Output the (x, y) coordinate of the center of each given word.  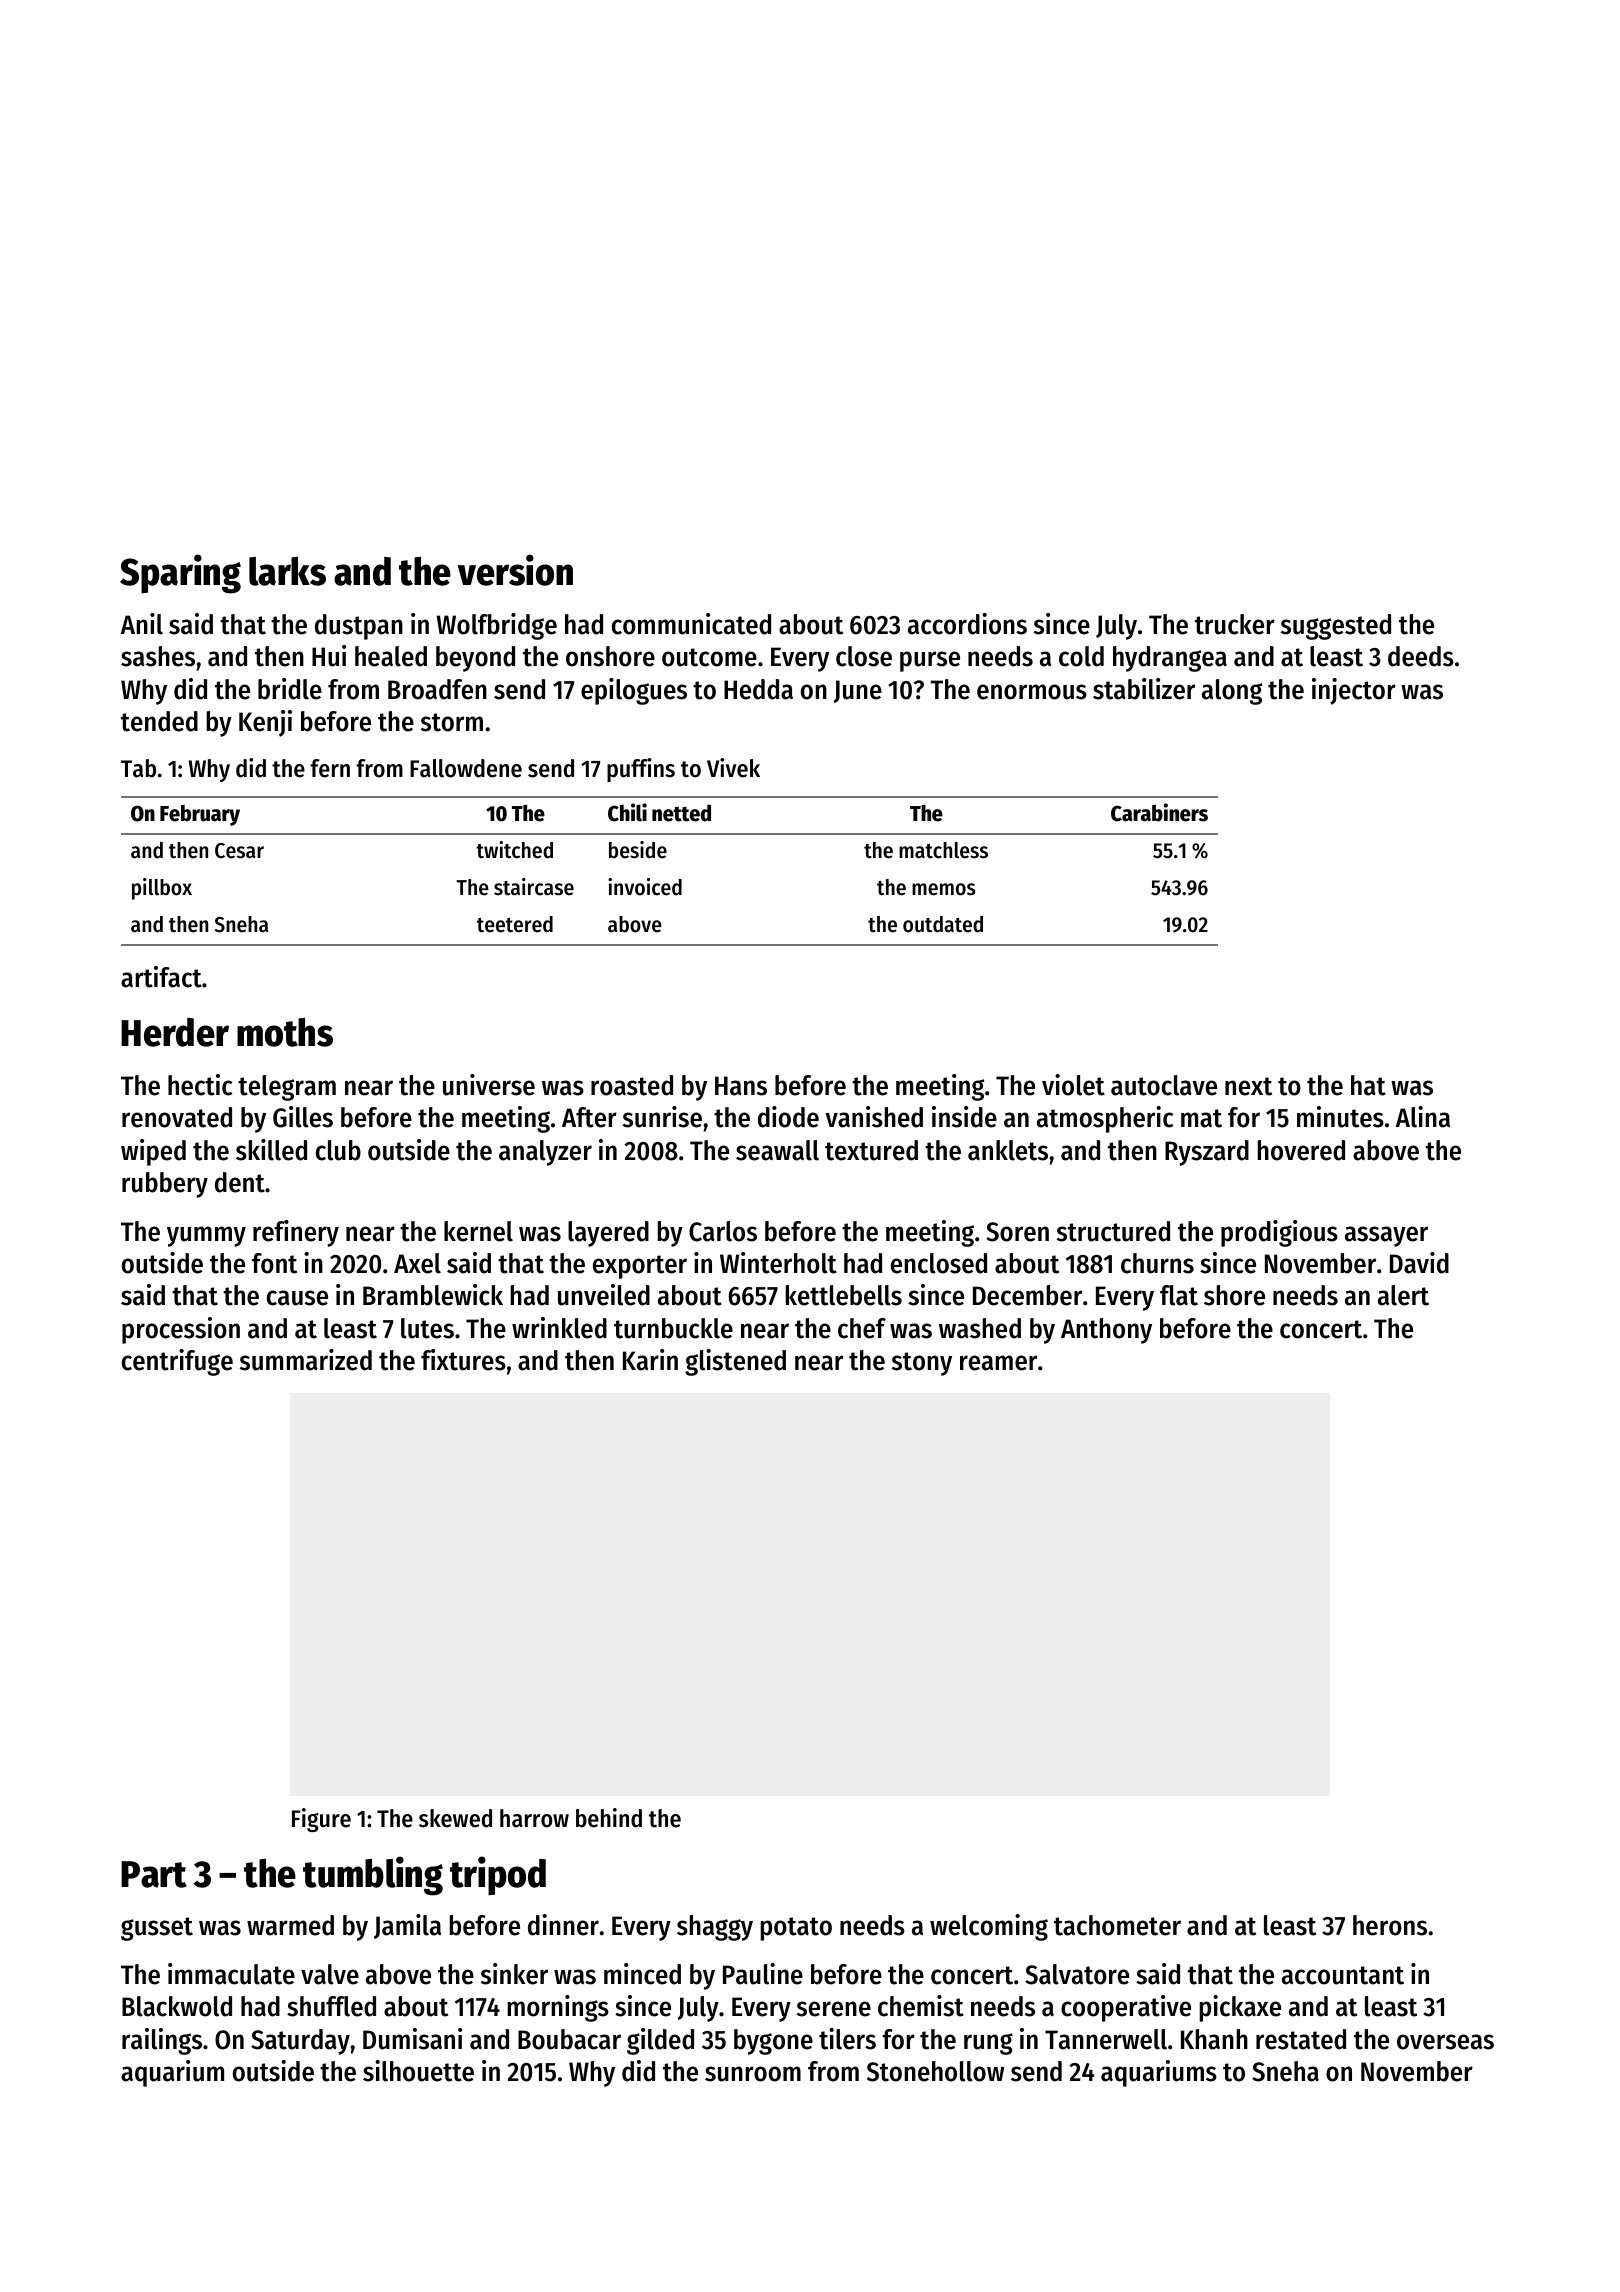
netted (681, 813)
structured (1113, 1231)
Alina (1423, 1117)
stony (922, 1364)
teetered (515, 924)
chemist (921, 2006)
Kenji (265, 723)
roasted (632, 1085)
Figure (321, 1820)
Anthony (1106, 1331)
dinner (563, 1925)
